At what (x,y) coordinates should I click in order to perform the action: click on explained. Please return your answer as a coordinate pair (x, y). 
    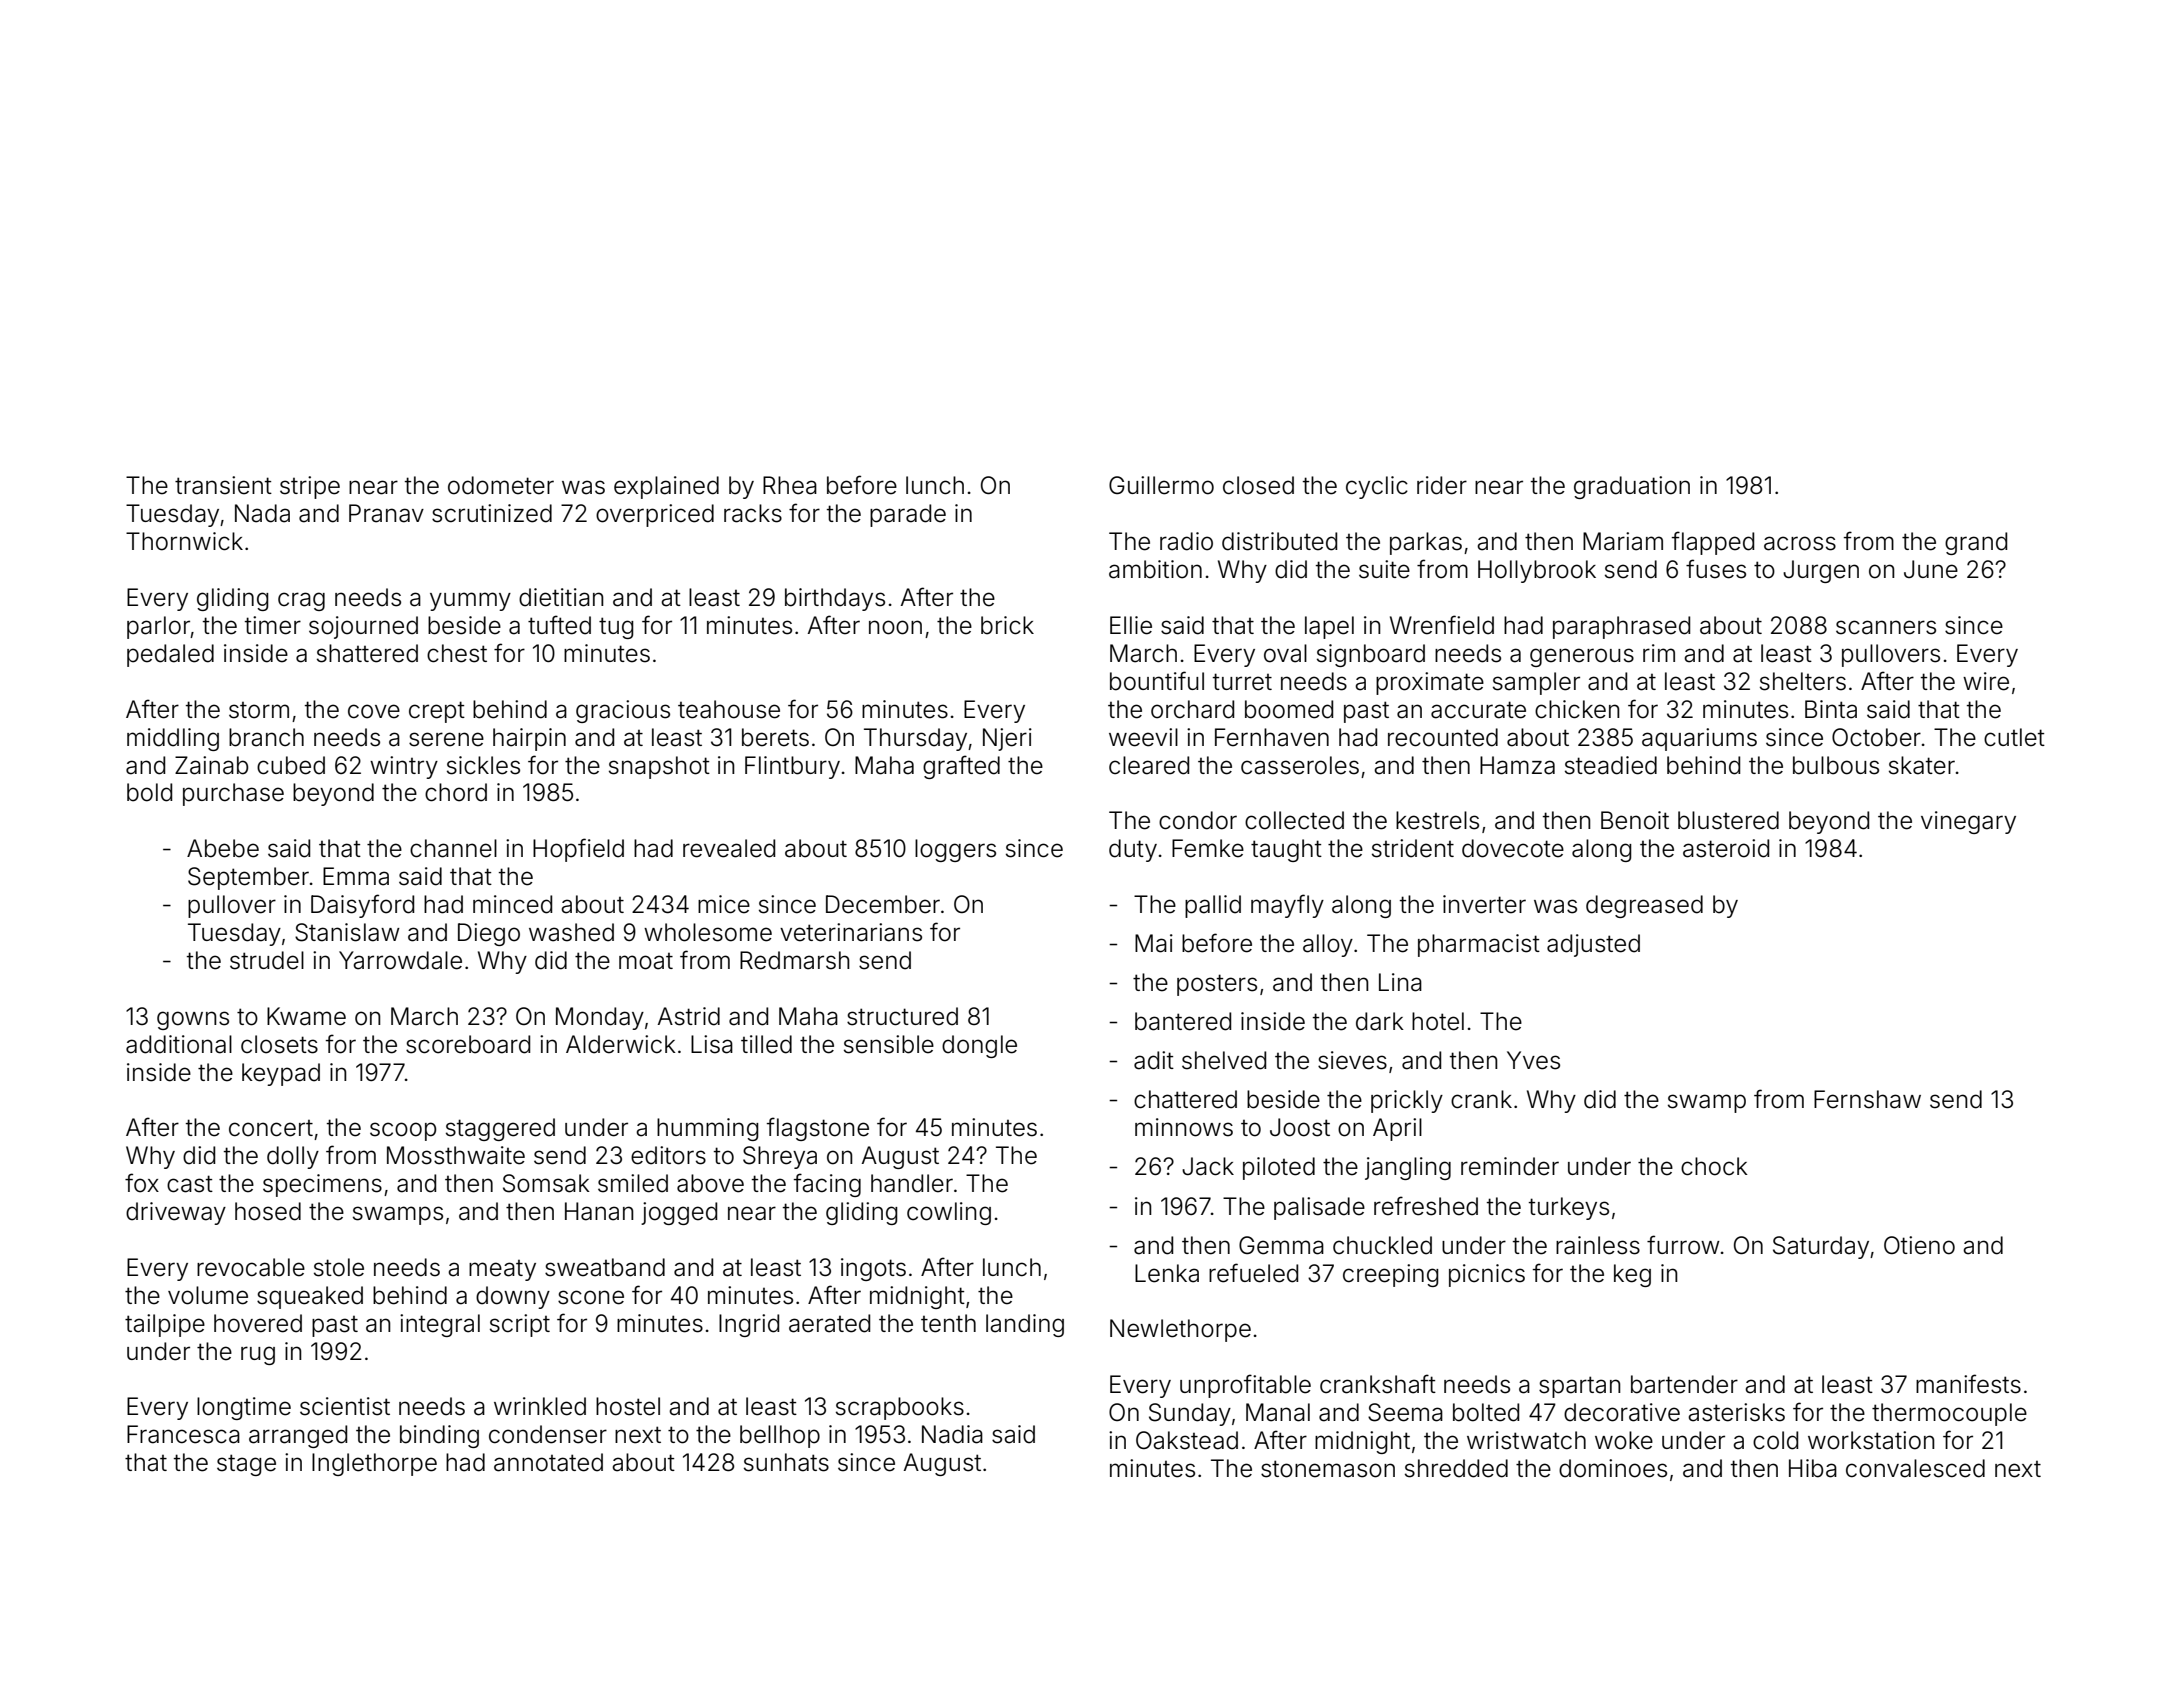
    Looking at the image, I should click on (666, 487).
